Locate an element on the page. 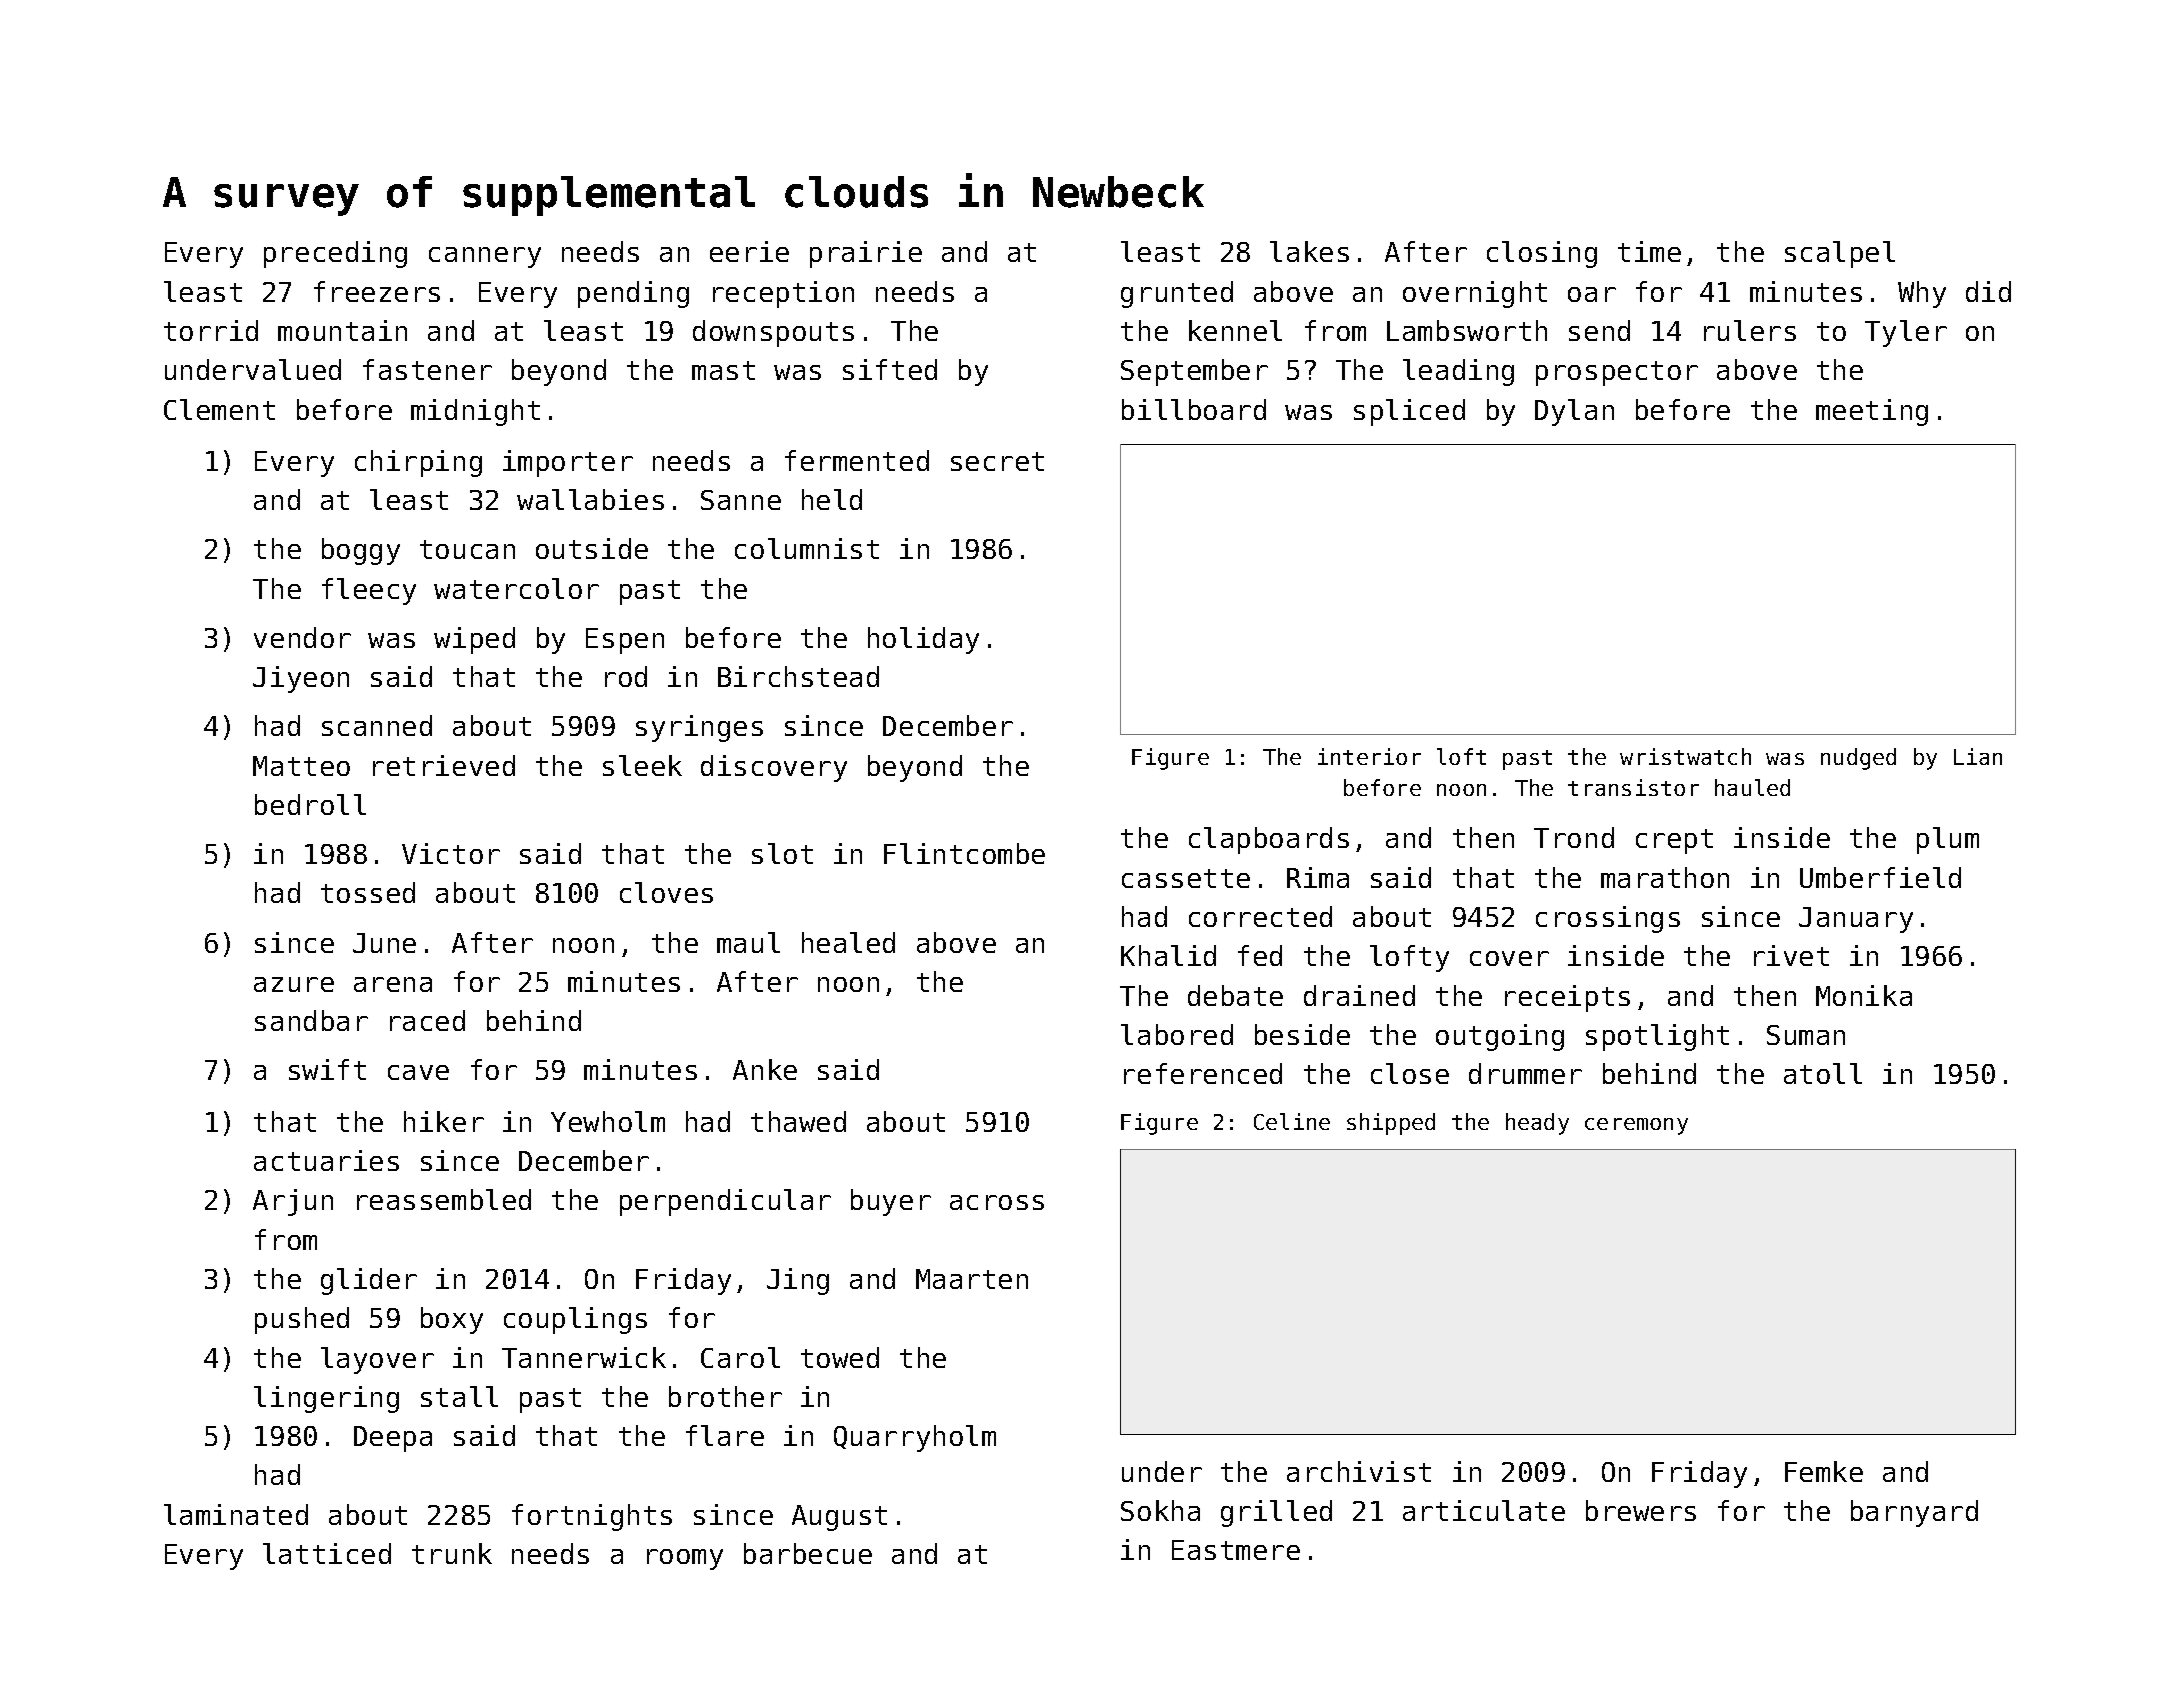 The image size is (2178, 1683). prairie is located at coordinates (866, 254).
